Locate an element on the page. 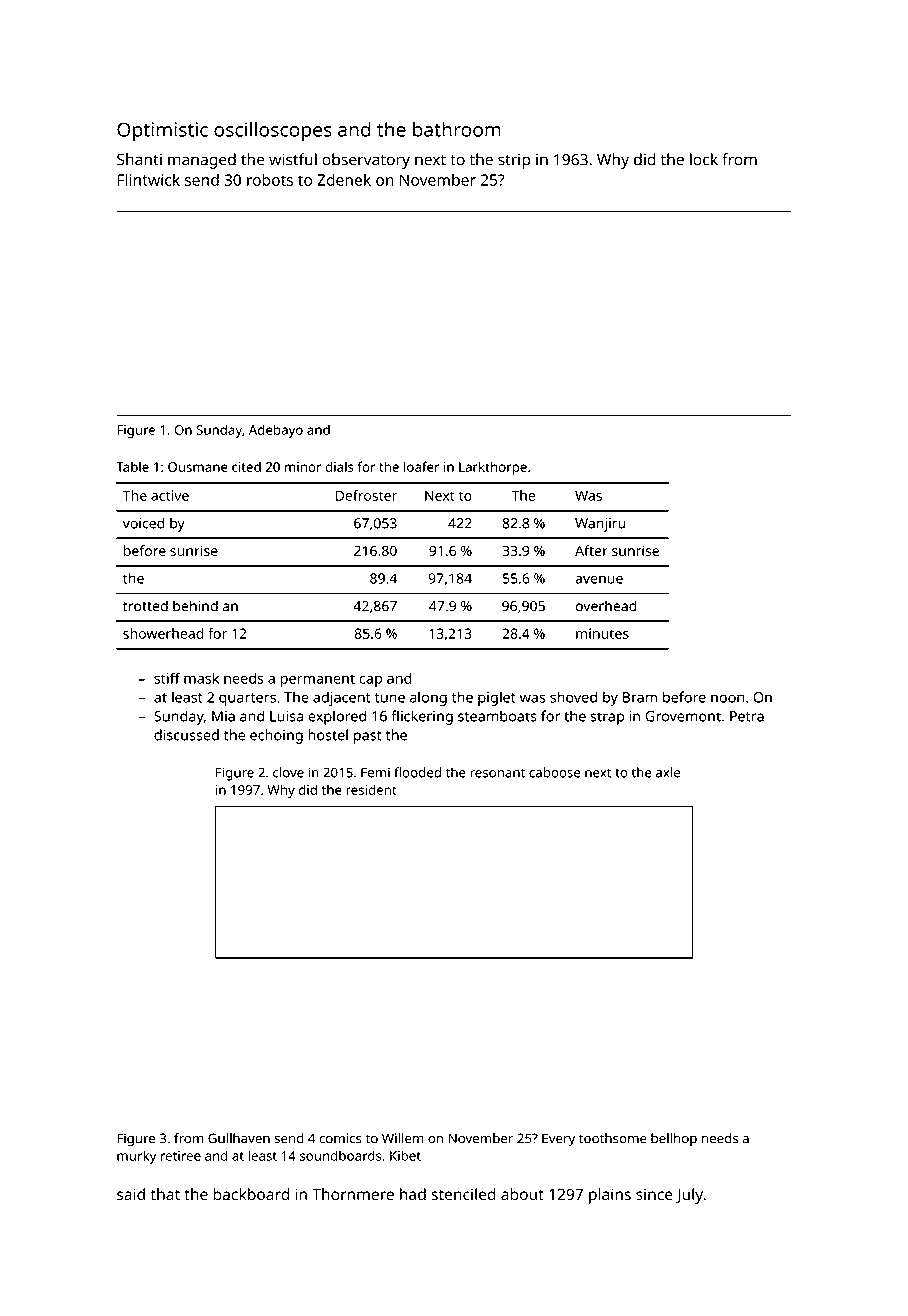  backboard is located at coordinates (251, 1194).
